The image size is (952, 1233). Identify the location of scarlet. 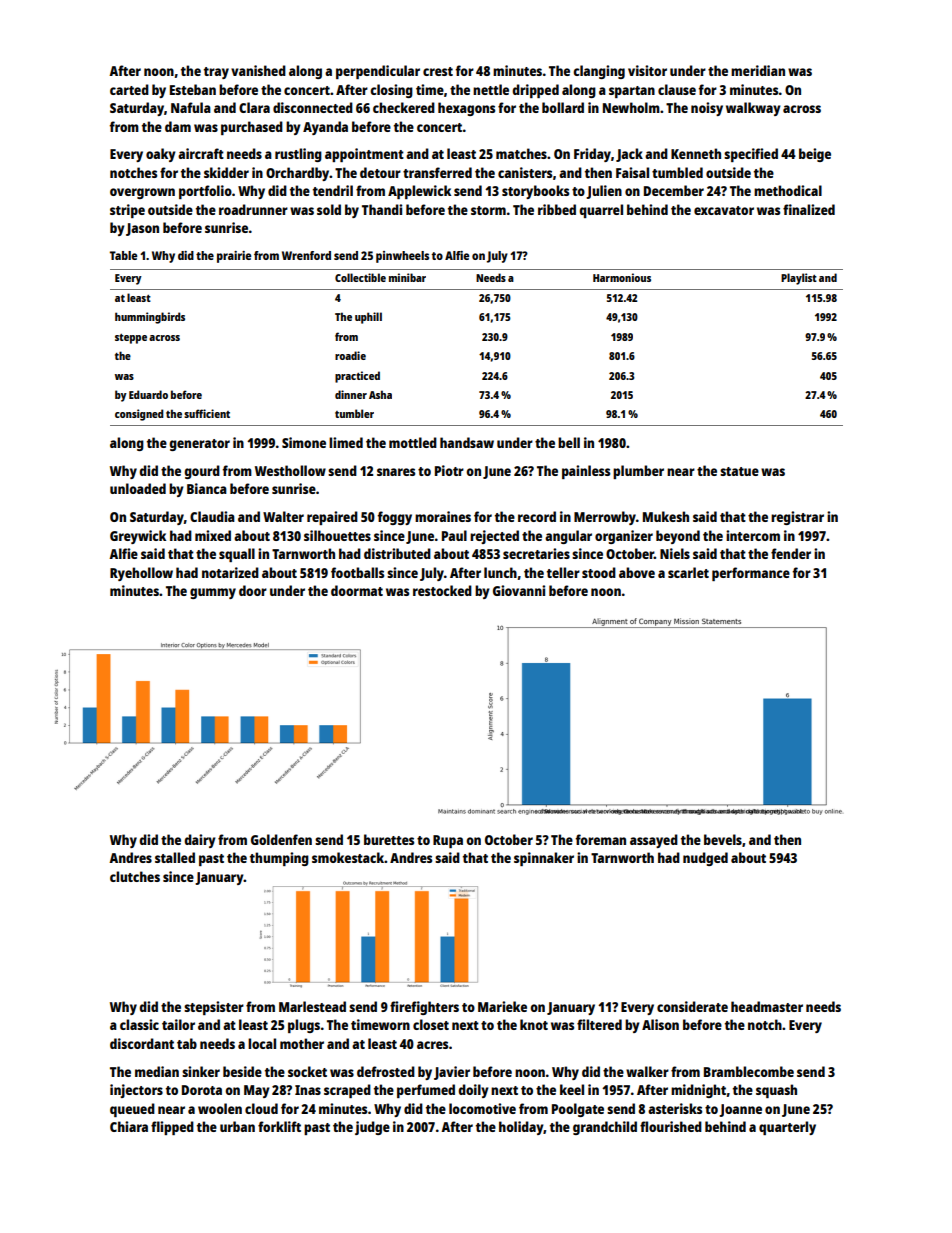
(688, 572).
